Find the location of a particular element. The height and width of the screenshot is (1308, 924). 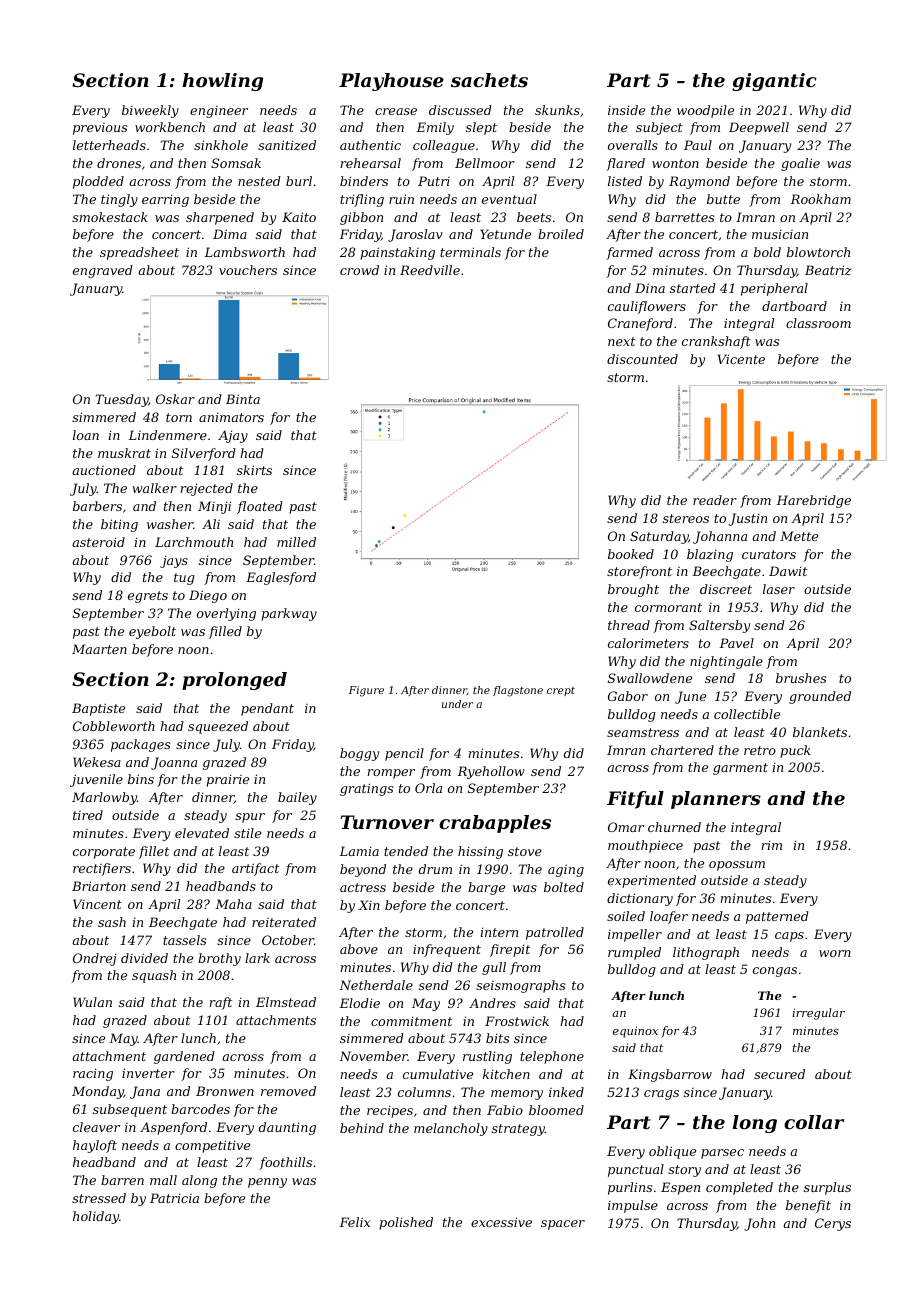

biweekly is located at coordinates (150, 111).
